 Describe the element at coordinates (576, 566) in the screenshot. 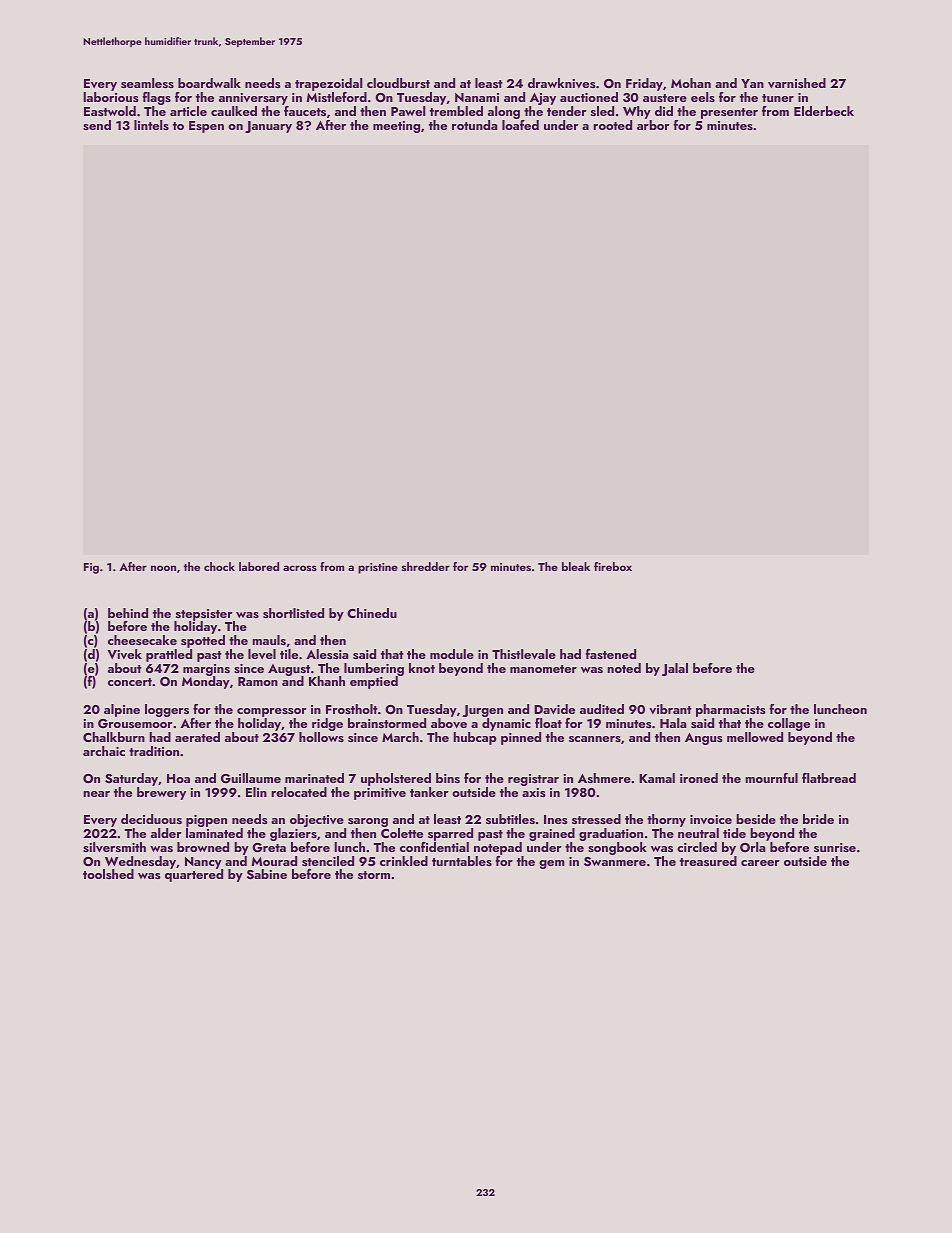

I see `bleak` at that location.
